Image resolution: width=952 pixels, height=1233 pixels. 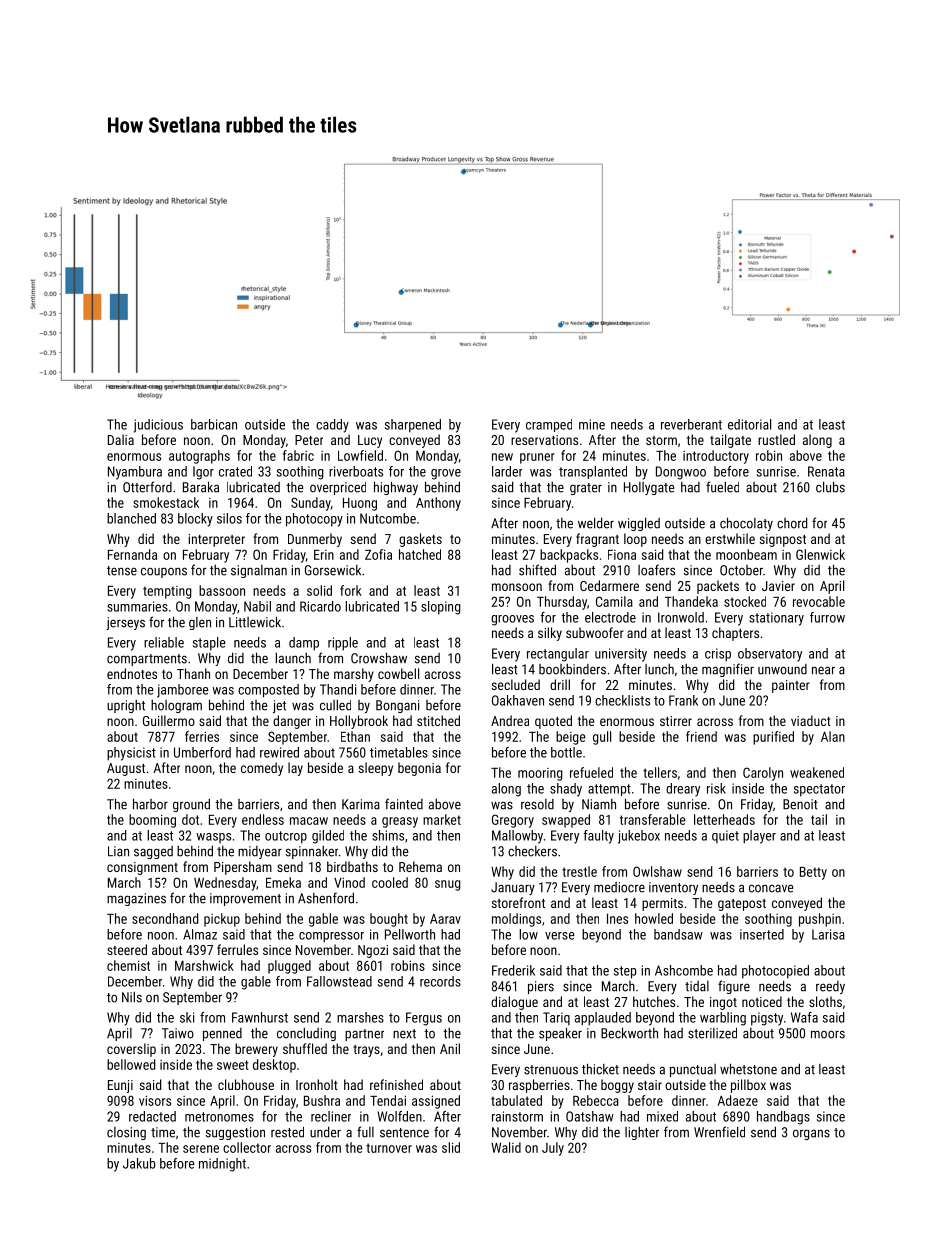 What do you see at coordinates (222, 1165) in the screenshot?
I see `midnight` at bounding box center [222, 1165].
